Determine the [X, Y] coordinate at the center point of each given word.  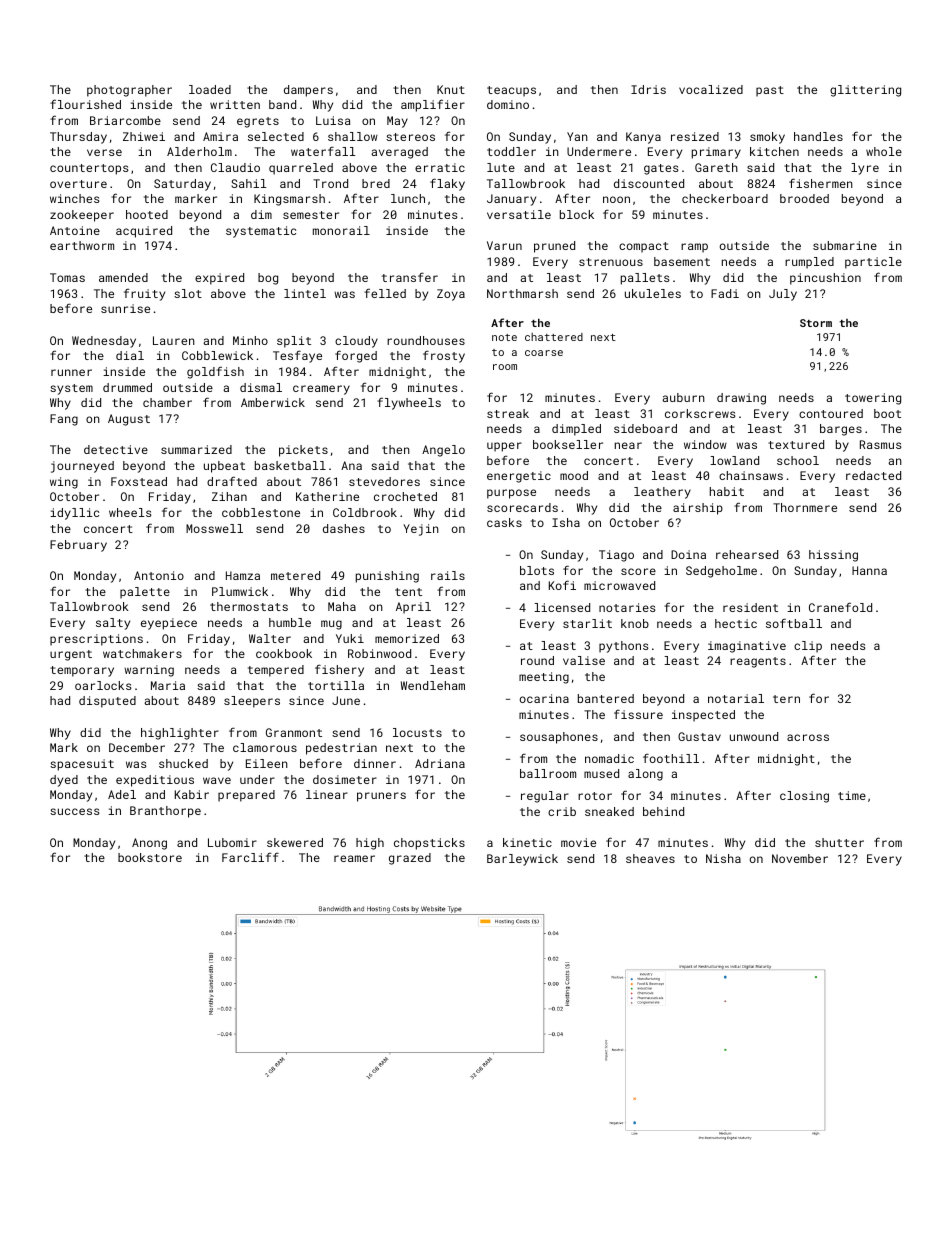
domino [508, 104]
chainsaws [751, 475]
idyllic [74, 514]
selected [276, 136]
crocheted [405, 496]
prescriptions [96, 640]
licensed [562, 607]
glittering [865, 91]
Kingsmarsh [289, 200]
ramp [694, 248]
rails [448, 575]
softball [794, 623]
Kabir [192, 794]
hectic [736, 623]
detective [116, 449]
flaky [447, 184]
